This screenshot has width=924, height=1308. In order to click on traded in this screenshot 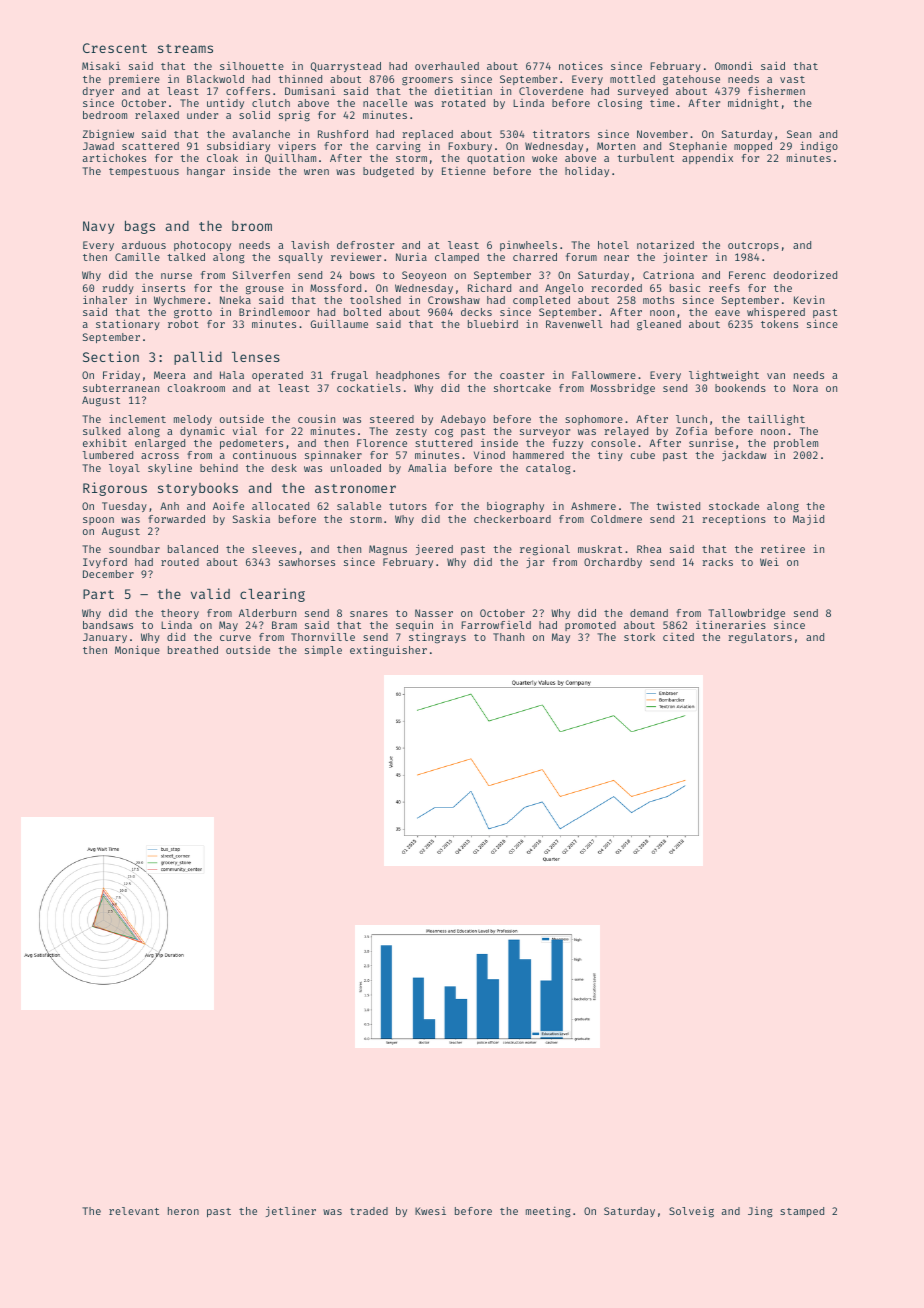, I will do `click(369, 1211)`.
